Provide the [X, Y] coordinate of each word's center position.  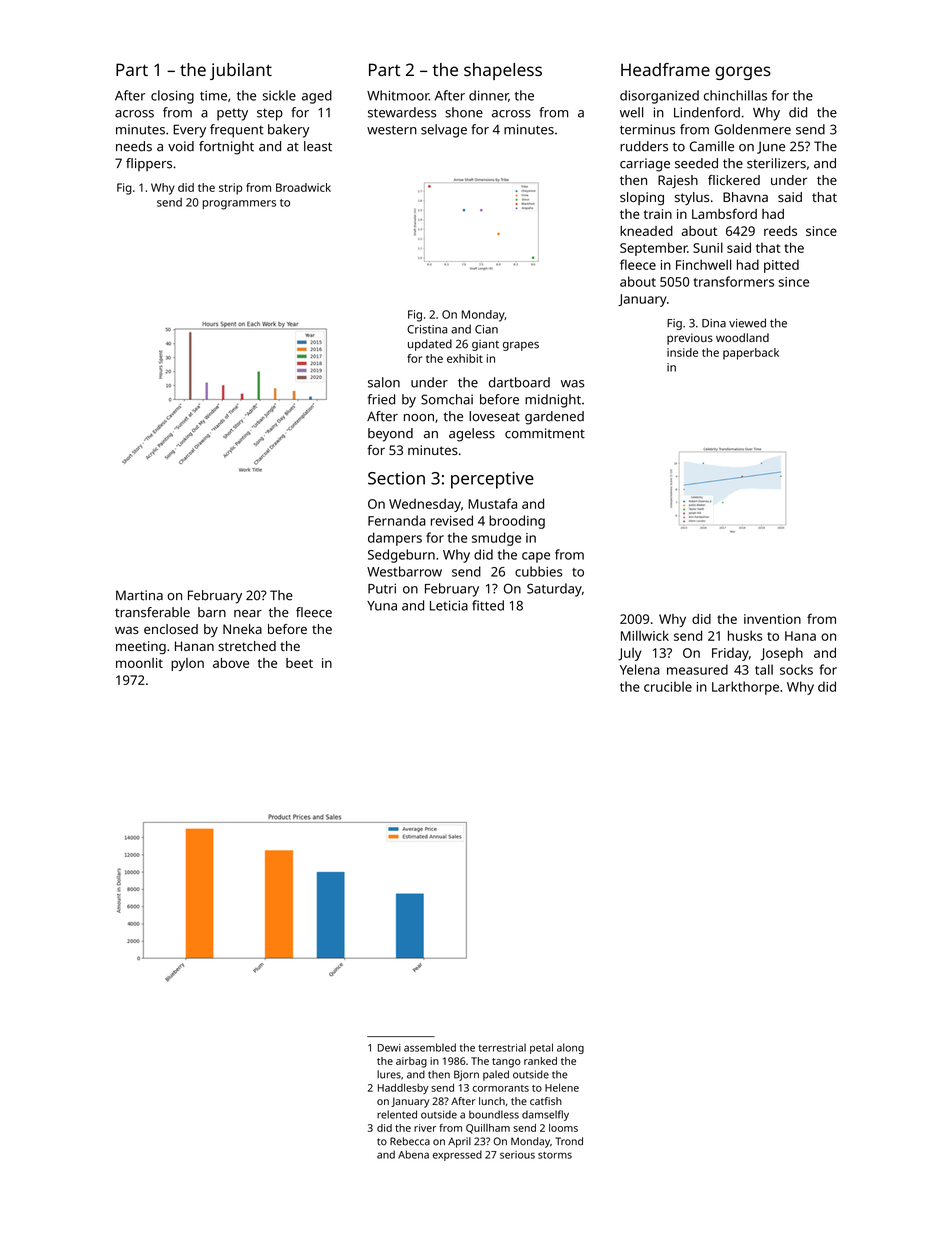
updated [430, 345]
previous [690, 339]
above [231, 663]
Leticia [449, 605]
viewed [747, 323]
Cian [486, 329]
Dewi [389, 1048]
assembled [430, 1047]
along [570, 1048]
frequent [237, 131]
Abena [413, 1154]
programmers [239, 205]
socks [796, 669]
